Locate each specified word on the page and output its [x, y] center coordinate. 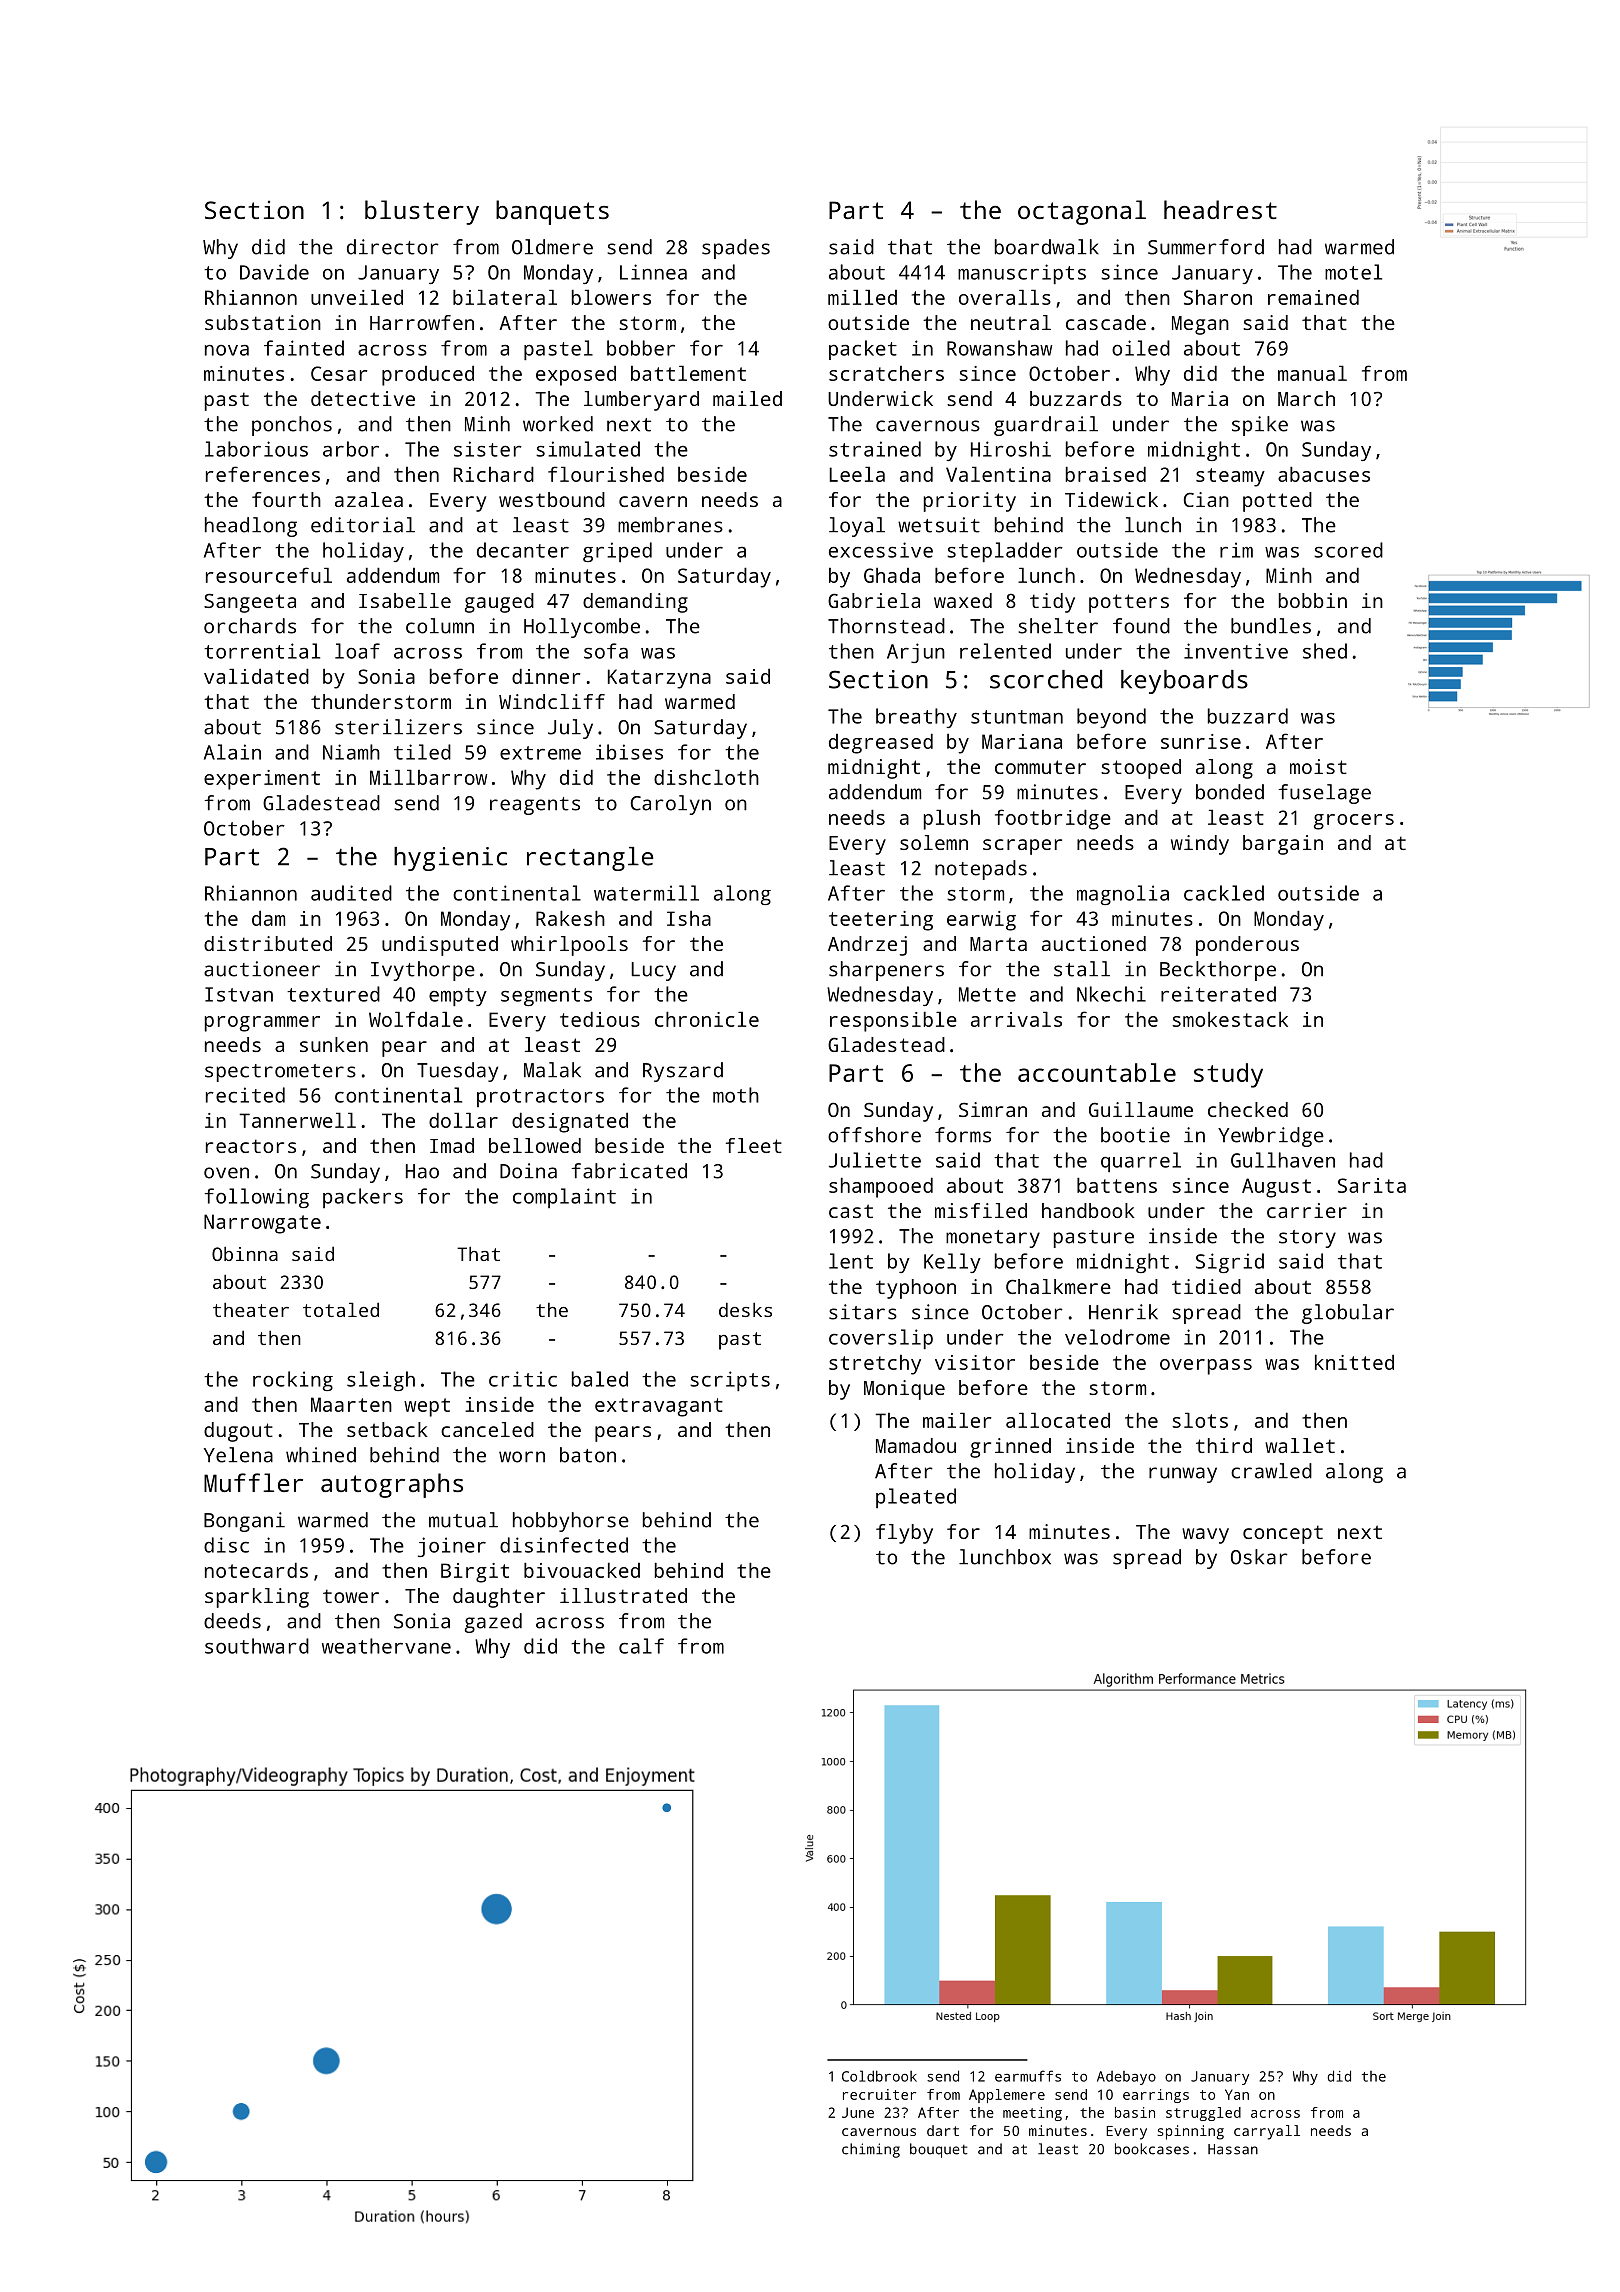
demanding [635, 603]
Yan [1237, 2094]
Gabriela [874, 600]
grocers [1354, 822]
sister [488, 449]
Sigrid [1230, 1263]
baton [588, 1455]
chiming [871, 2150]
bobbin [1313, 600]
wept [427, 1407]
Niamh [351, 752]
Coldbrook [879, 2076]
